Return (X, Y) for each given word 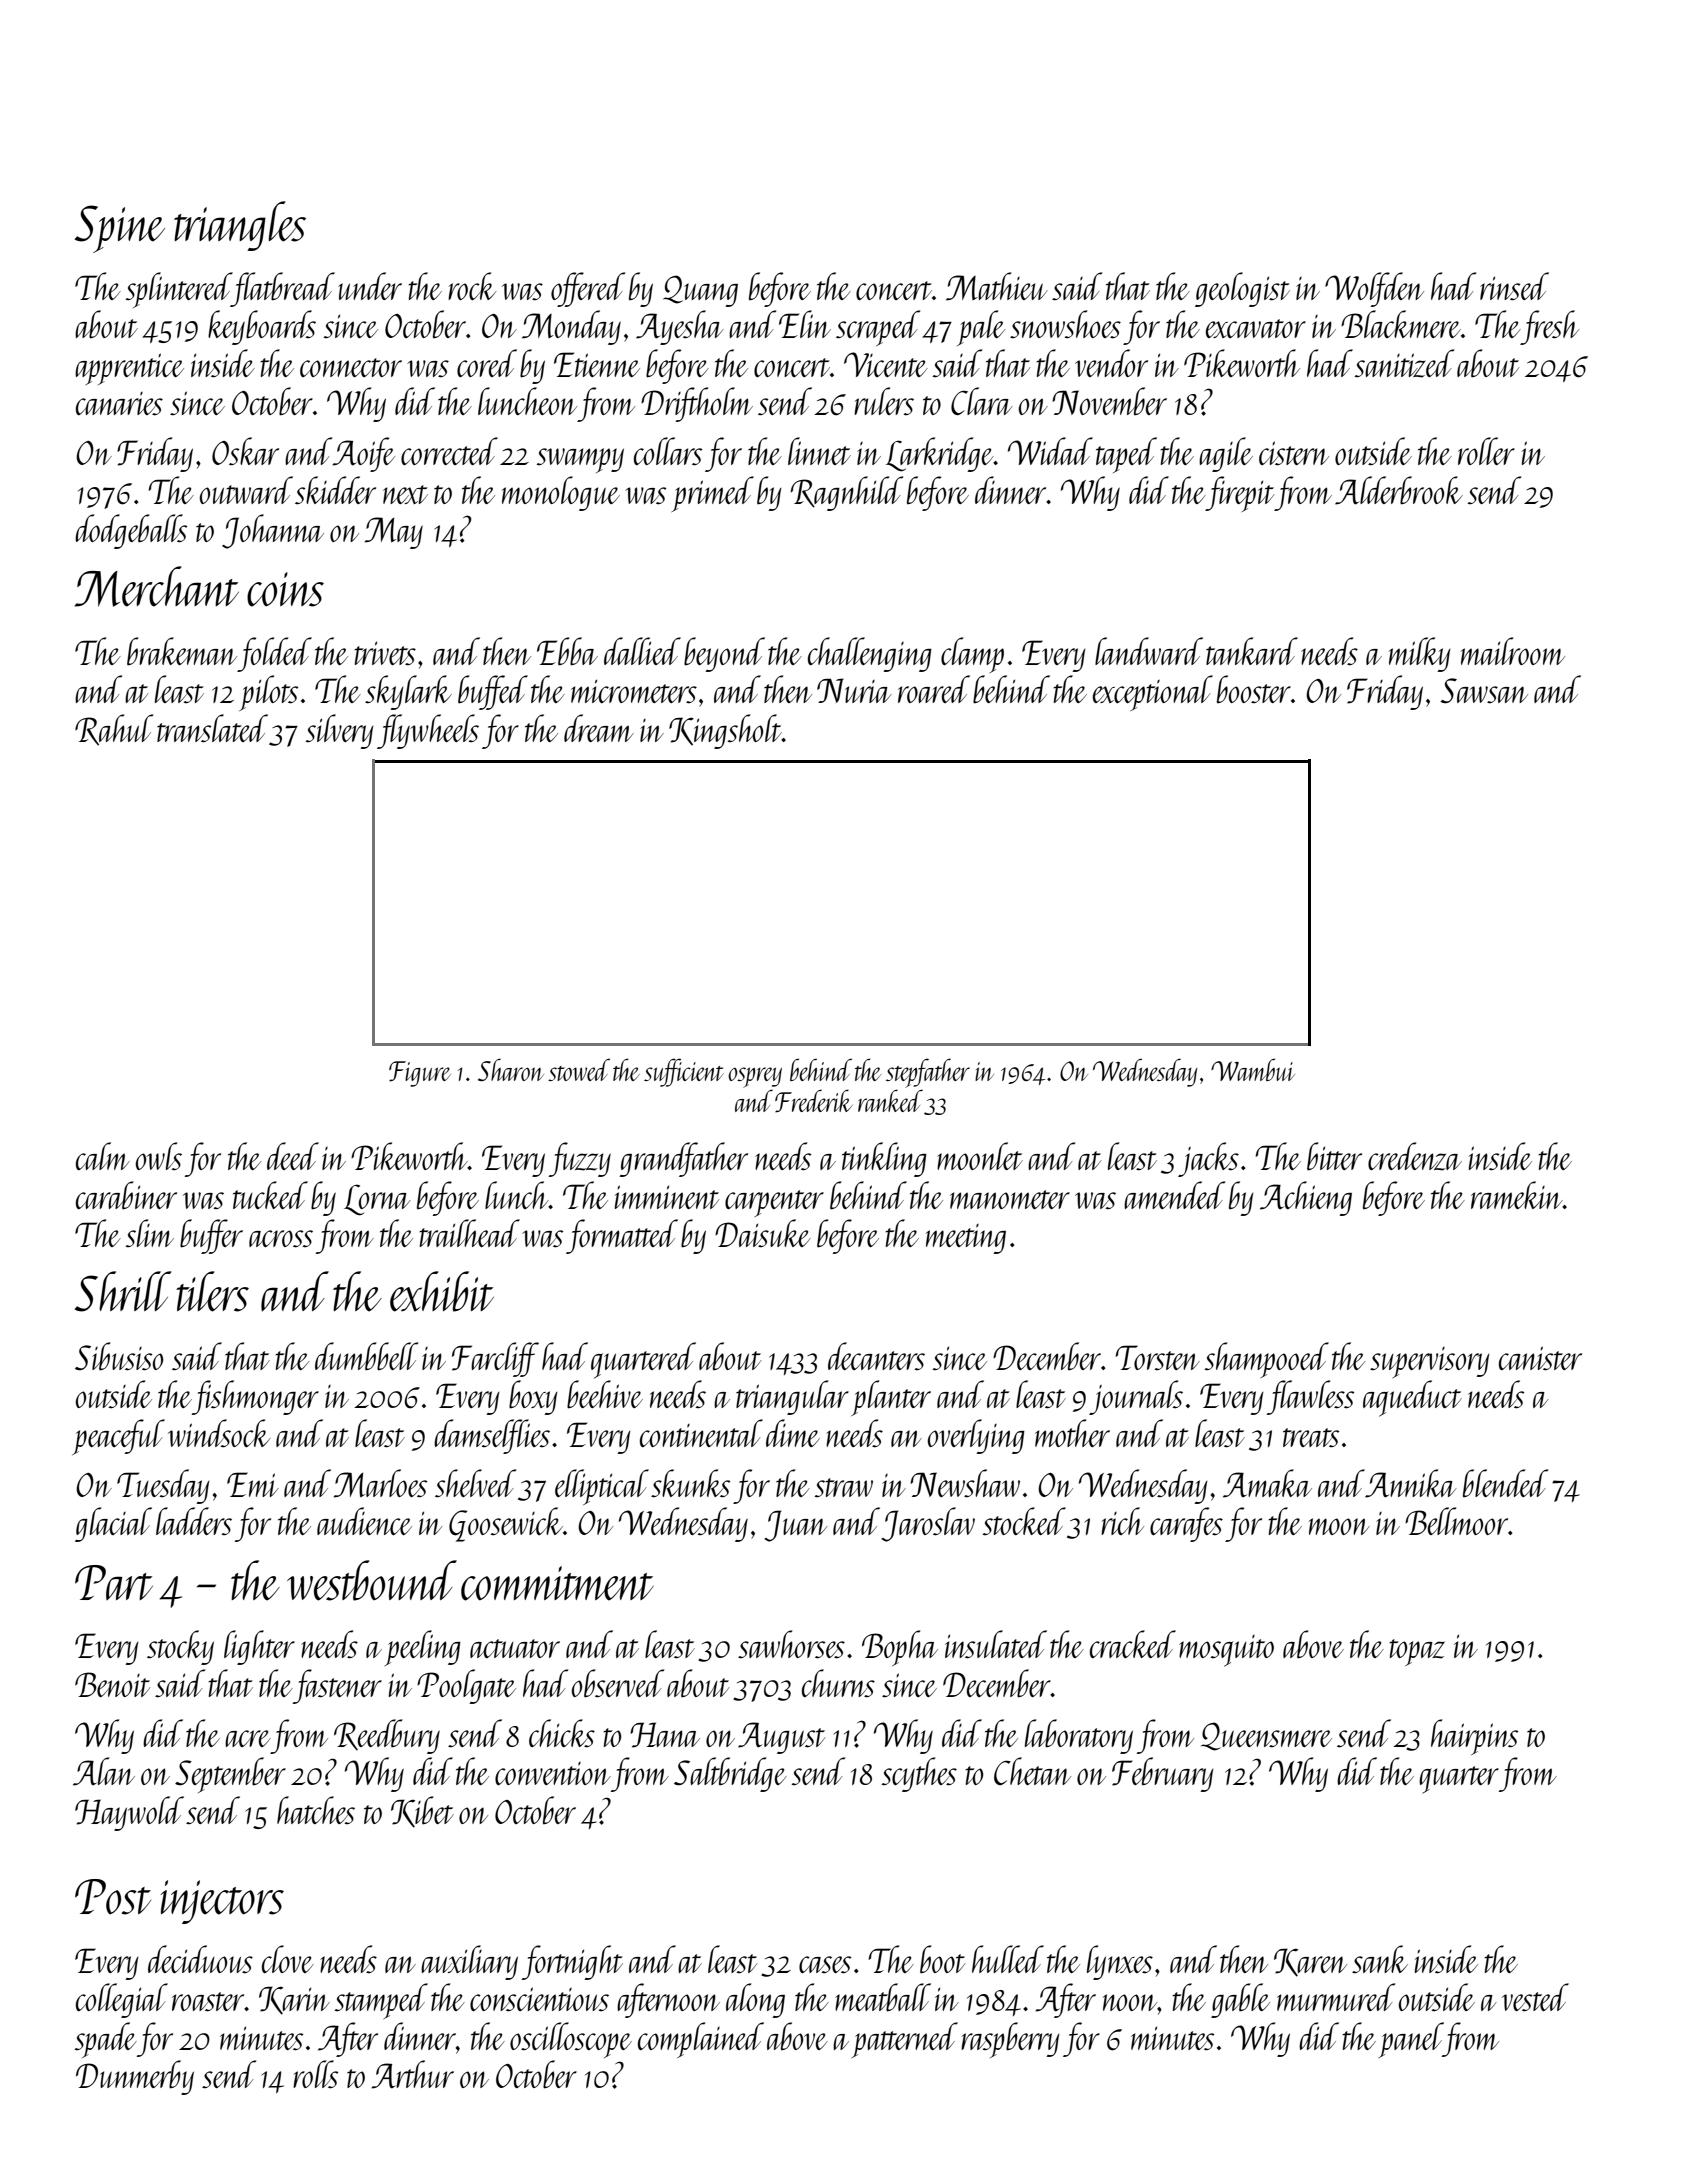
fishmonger (255, 1397)
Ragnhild (847, 493)
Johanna (273, 531)
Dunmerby (135, 2077)
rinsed (1514, 286)
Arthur (412, 2074)
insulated (996, 1644)
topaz (1417, 1652)
